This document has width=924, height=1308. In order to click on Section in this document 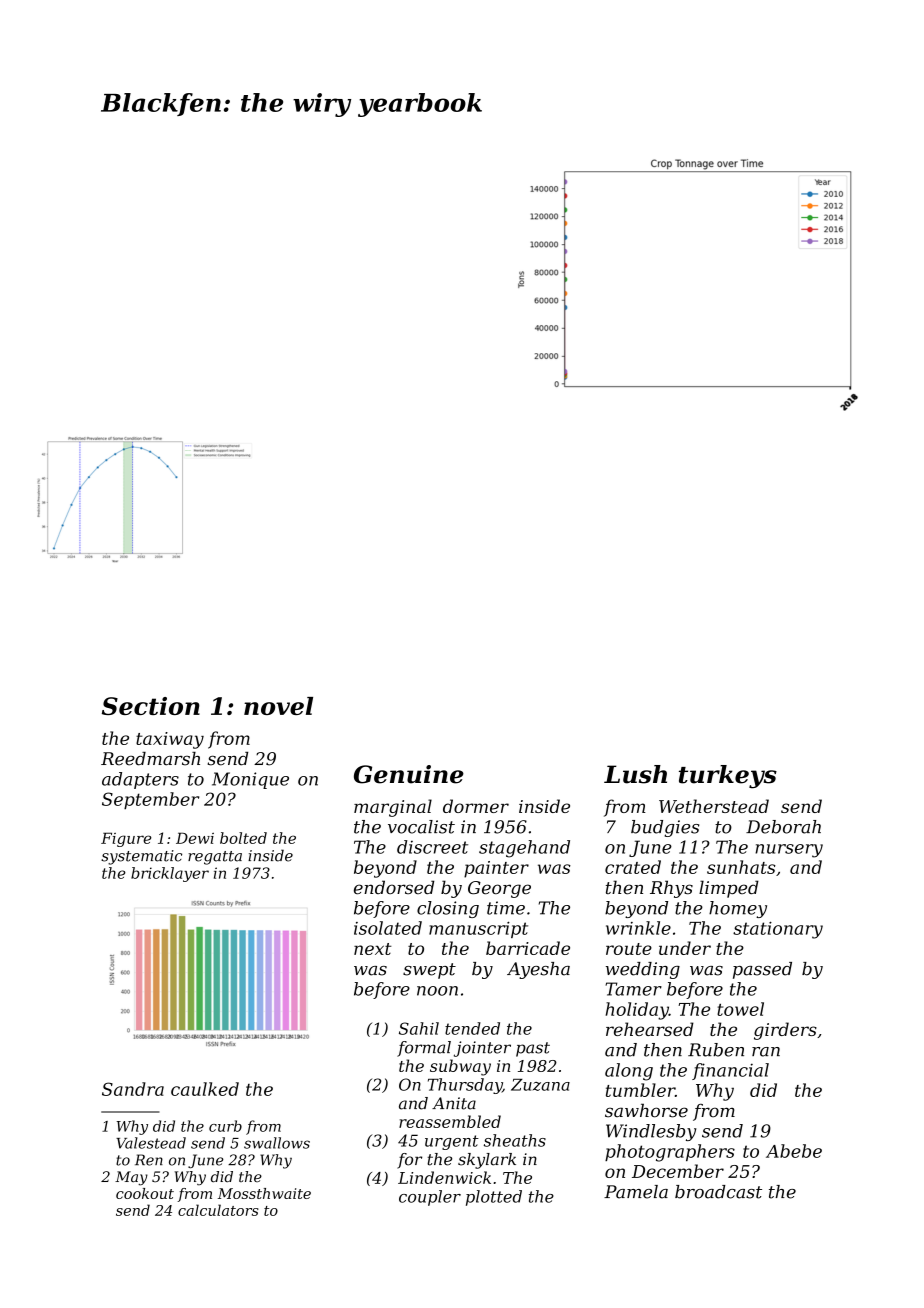, I will do `click(151, 706)`.
